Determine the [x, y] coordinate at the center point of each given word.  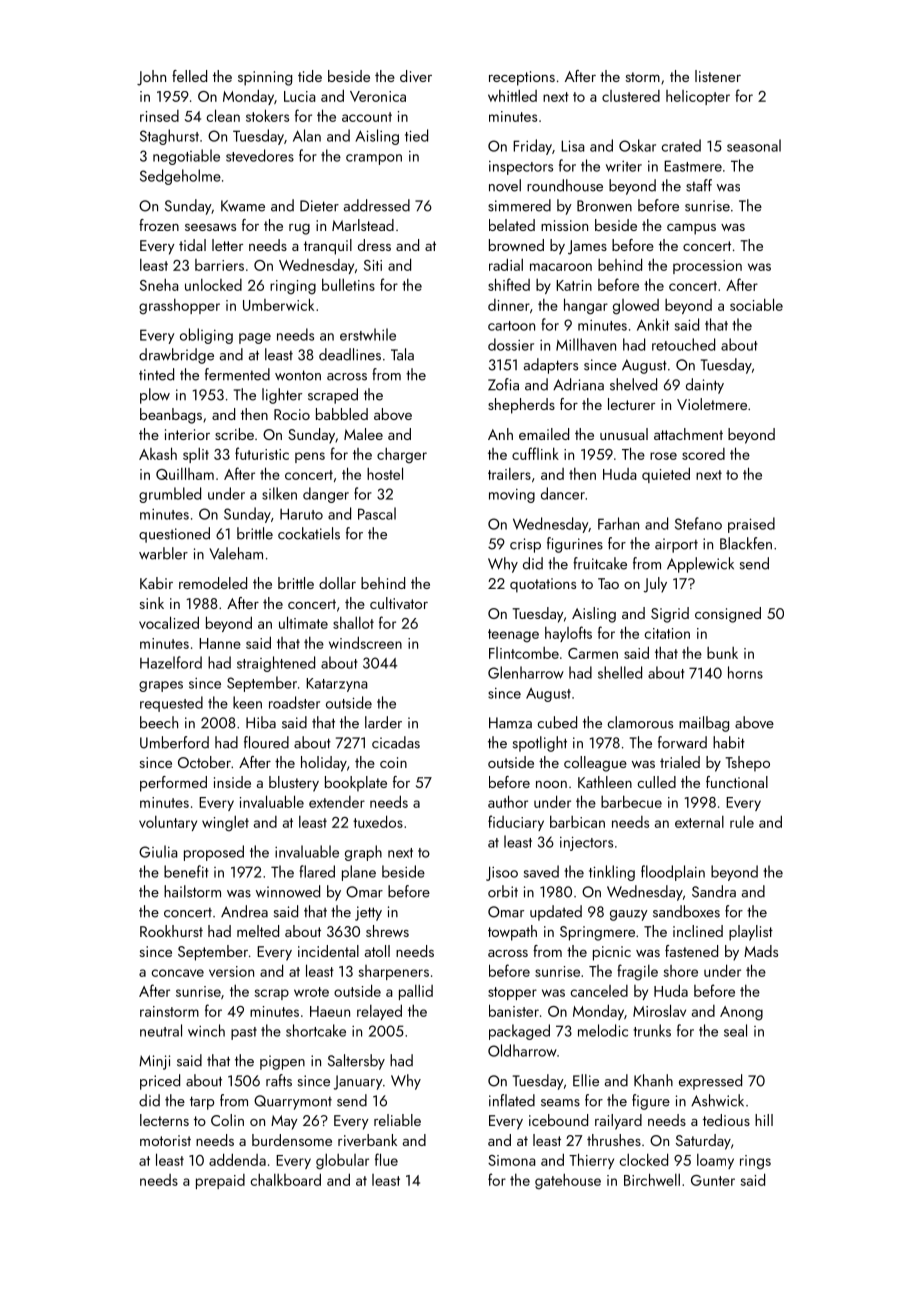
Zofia [503, 384]
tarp [202, 1103]
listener [718, 76]
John [151, 78]
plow [155, 396]
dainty [705, 386]
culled [656, 782]
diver [416, 76]
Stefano [698, 523]
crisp [525, 545]
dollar [337, 583]
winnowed [288, 891]
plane [359, 873]
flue [386, 1159]
